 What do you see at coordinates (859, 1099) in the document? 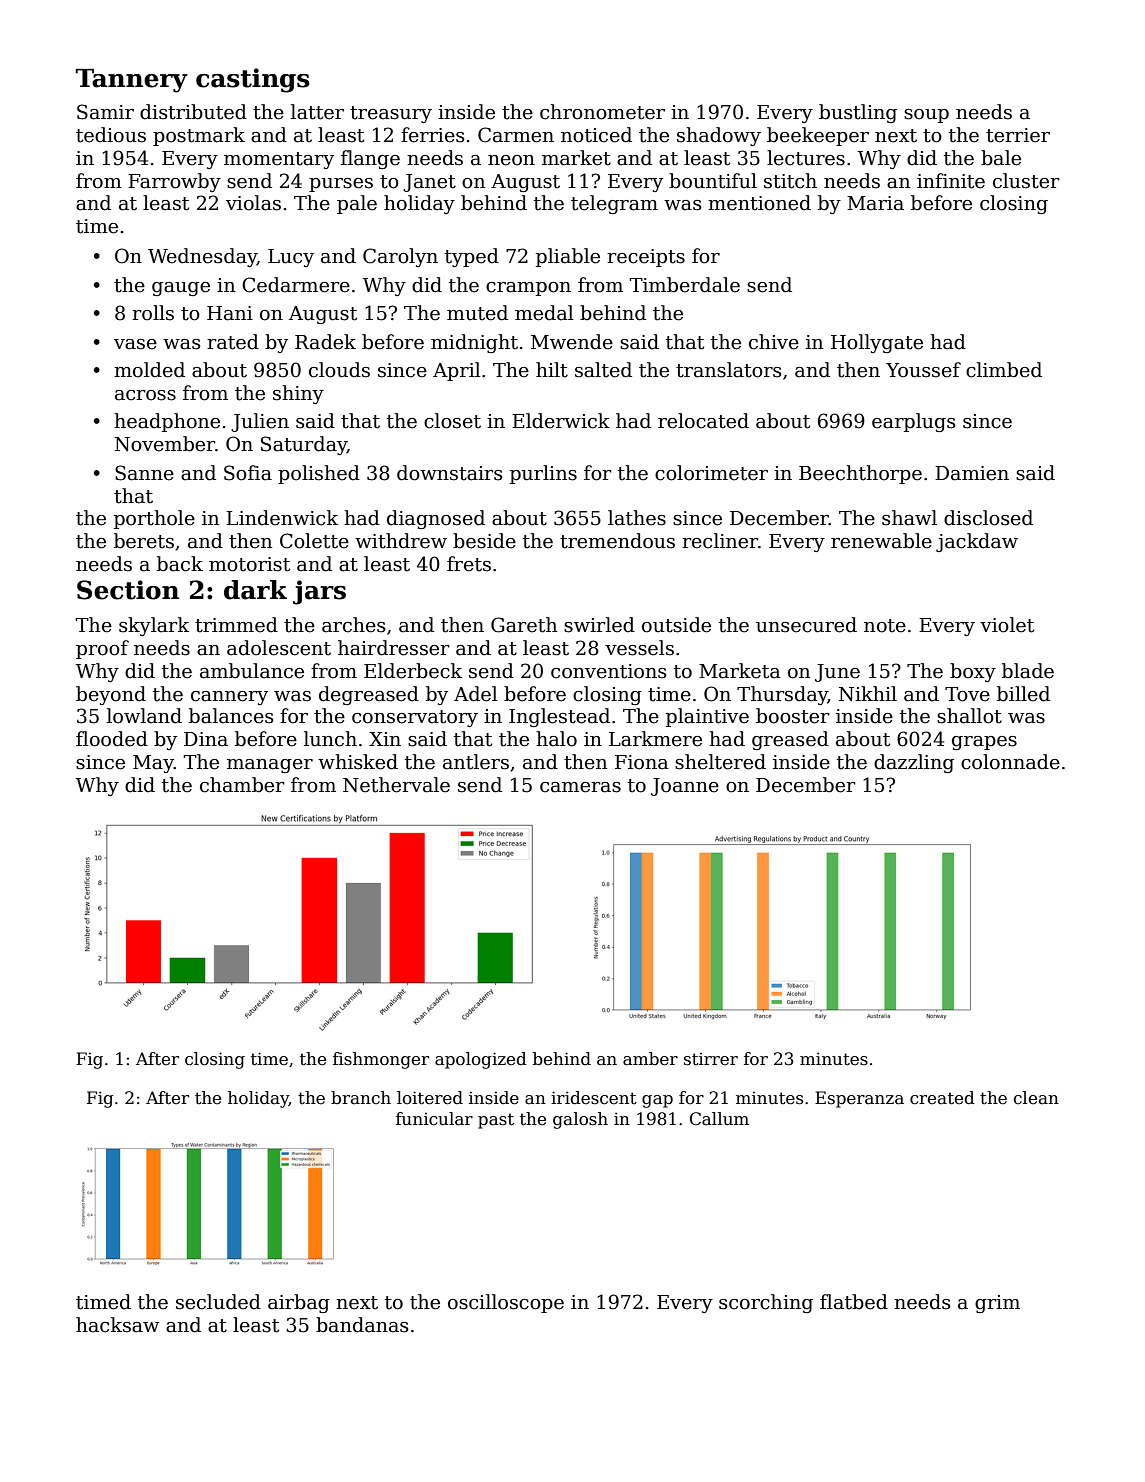
I see `Esperanza` at bounding box center [859, 1099].
